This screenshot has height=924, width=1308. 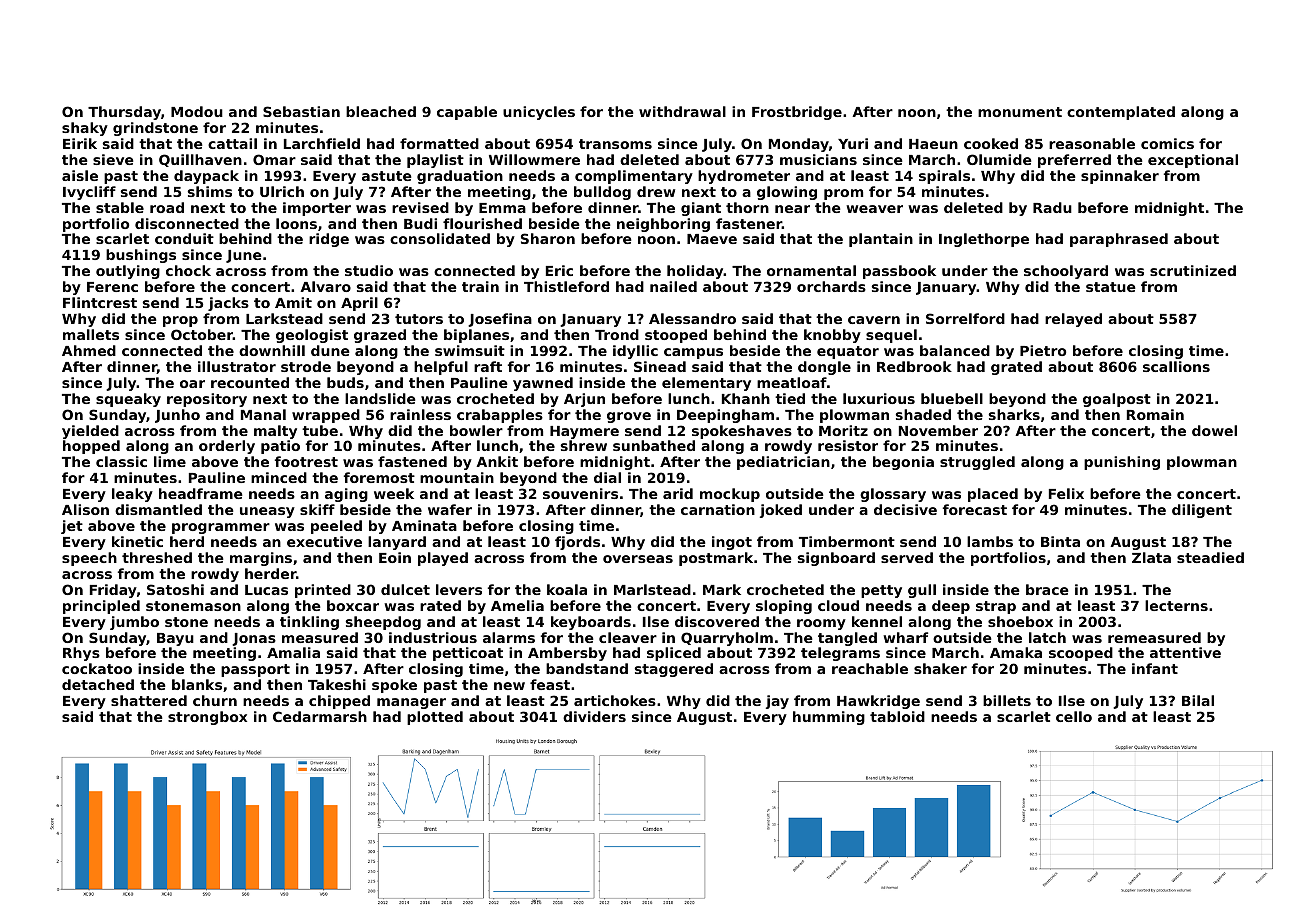 What do you see at coordinates (706, 384) in the screenshot?
I see `elementary` at bounding box center [706, 384].
